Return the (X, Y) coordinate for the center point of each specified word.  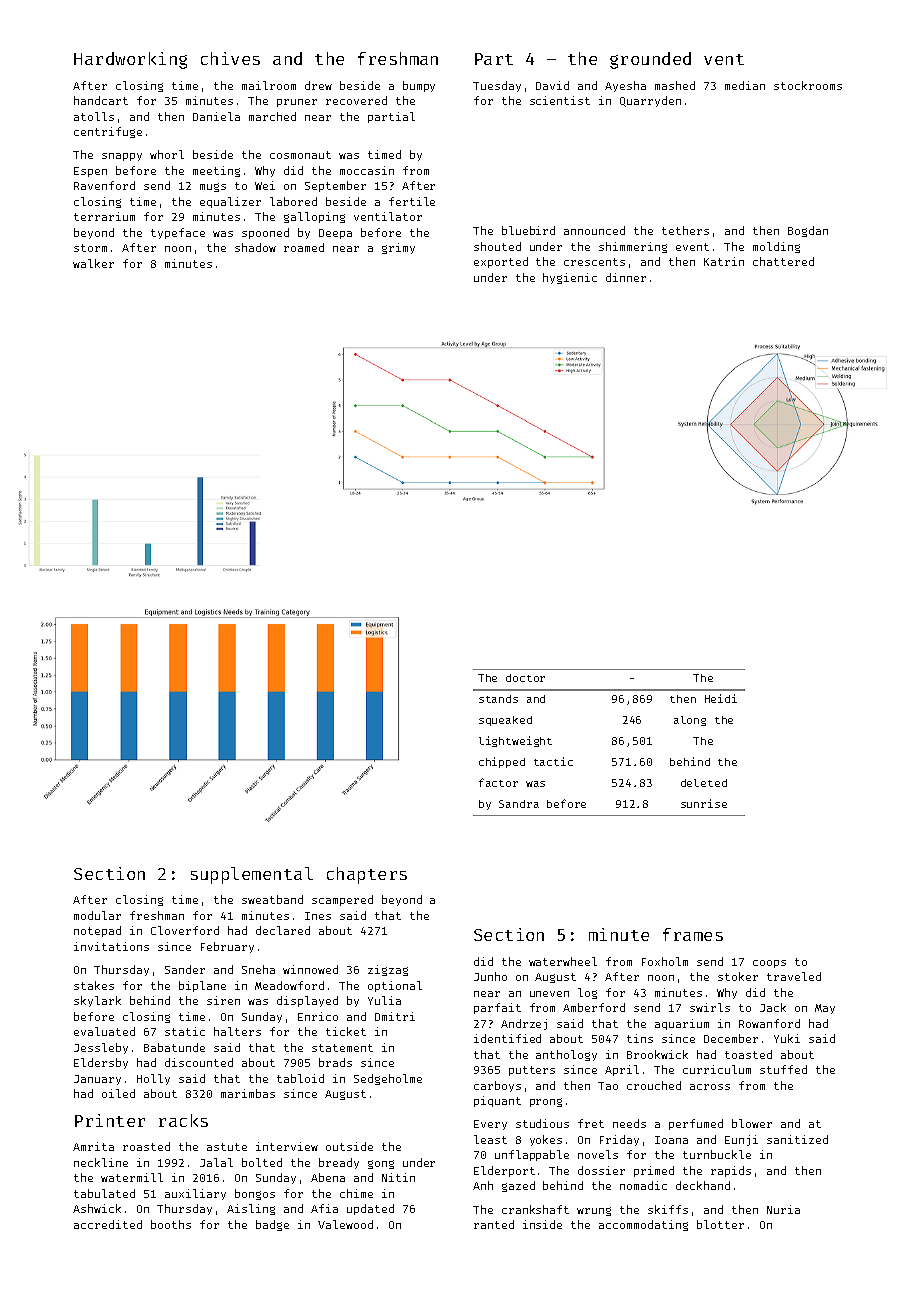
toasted (748, 1054)
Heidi (721, 698)
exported (501, 262)
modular (97, 915)
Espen (90, 172)
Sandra (519, 804)
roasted (146, 1146)
